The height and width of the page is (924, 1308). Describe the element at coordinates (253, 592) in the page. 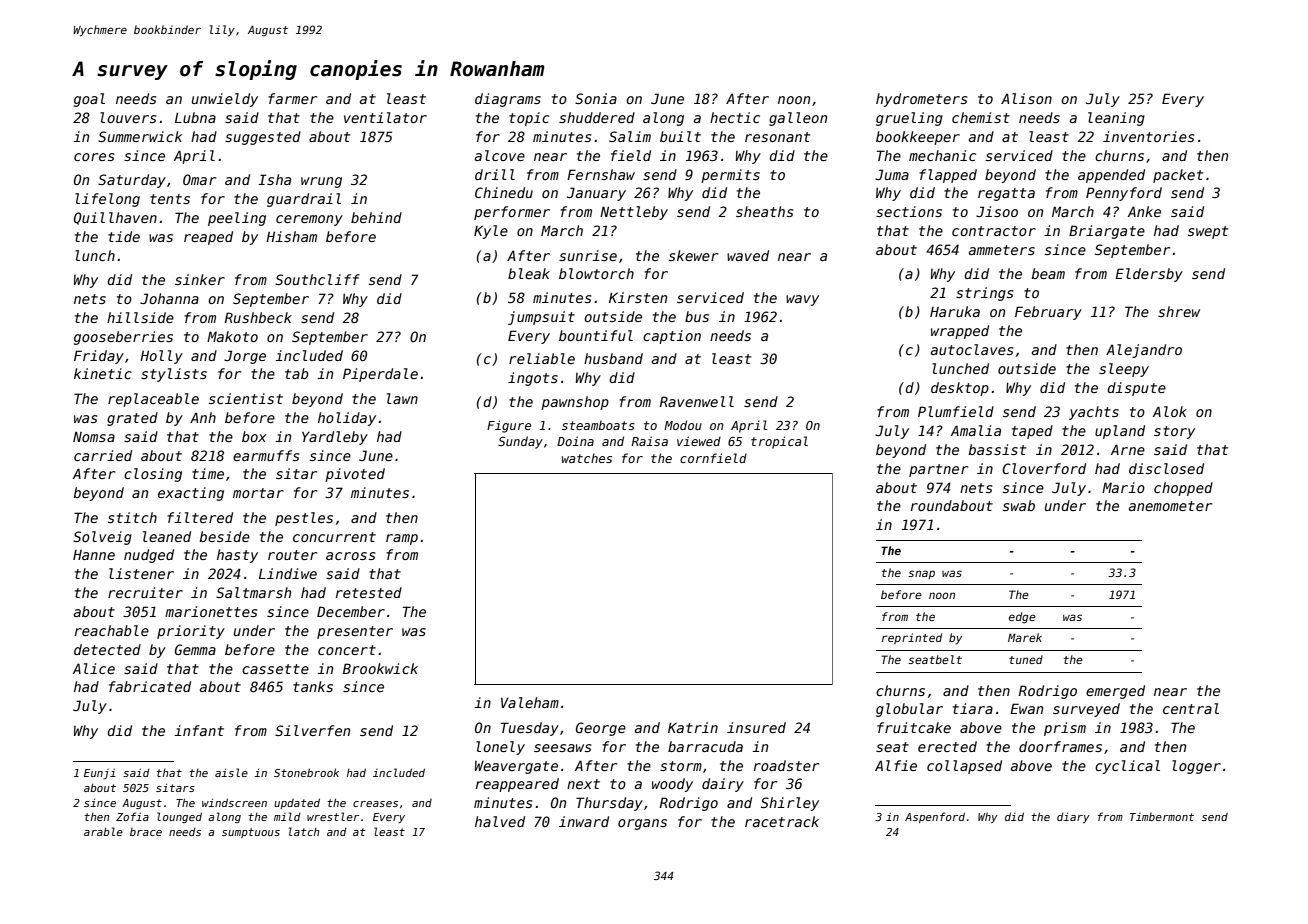

I see `Saltmarsh` at that location.
